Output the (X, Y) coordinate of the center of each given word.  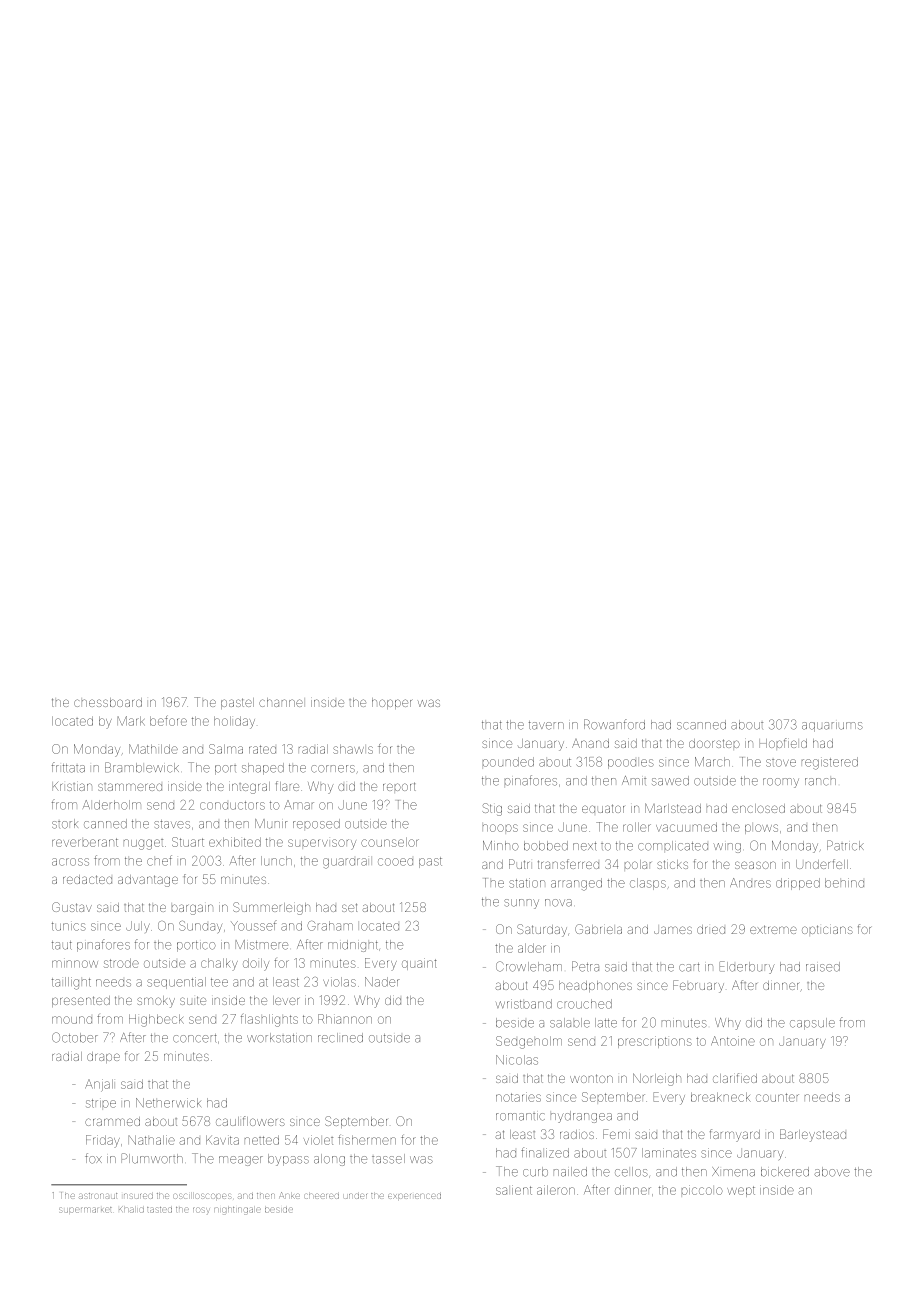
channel (281, 702)
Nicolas (517, 1060)
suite (193, 1000)
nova (558, 903)
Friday (103, 1141)
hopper (392, 703)
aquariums (832, 727)
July (138, 927)
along (329, 1160)
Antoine (733, 1041)
